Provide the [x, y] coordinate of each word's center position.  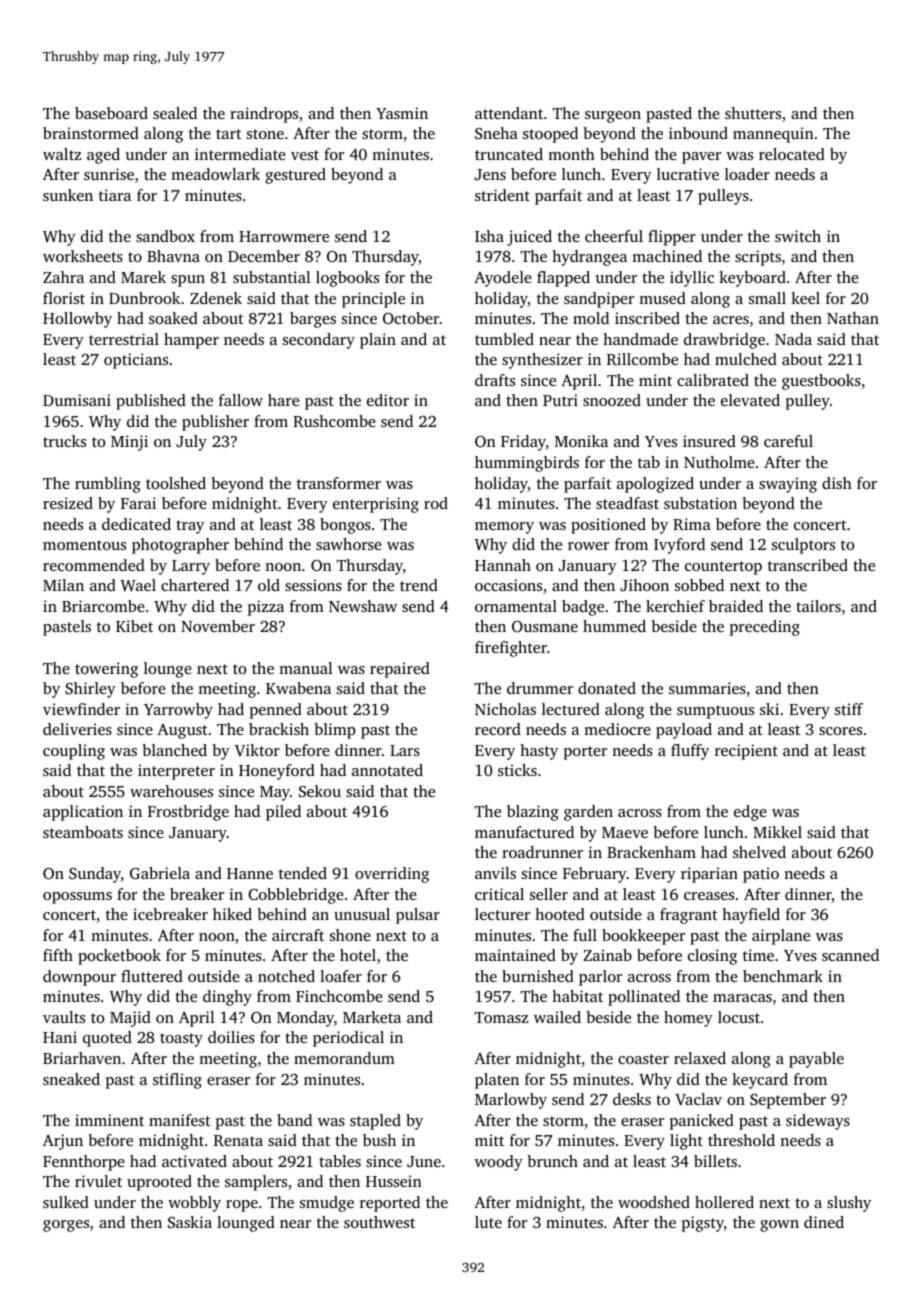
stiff [849, 709]
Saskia [190, 1222]
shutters [753, 113]
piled [283, 813]
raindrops [264, 115]
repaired [400, 670]
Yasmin [402, 113]
